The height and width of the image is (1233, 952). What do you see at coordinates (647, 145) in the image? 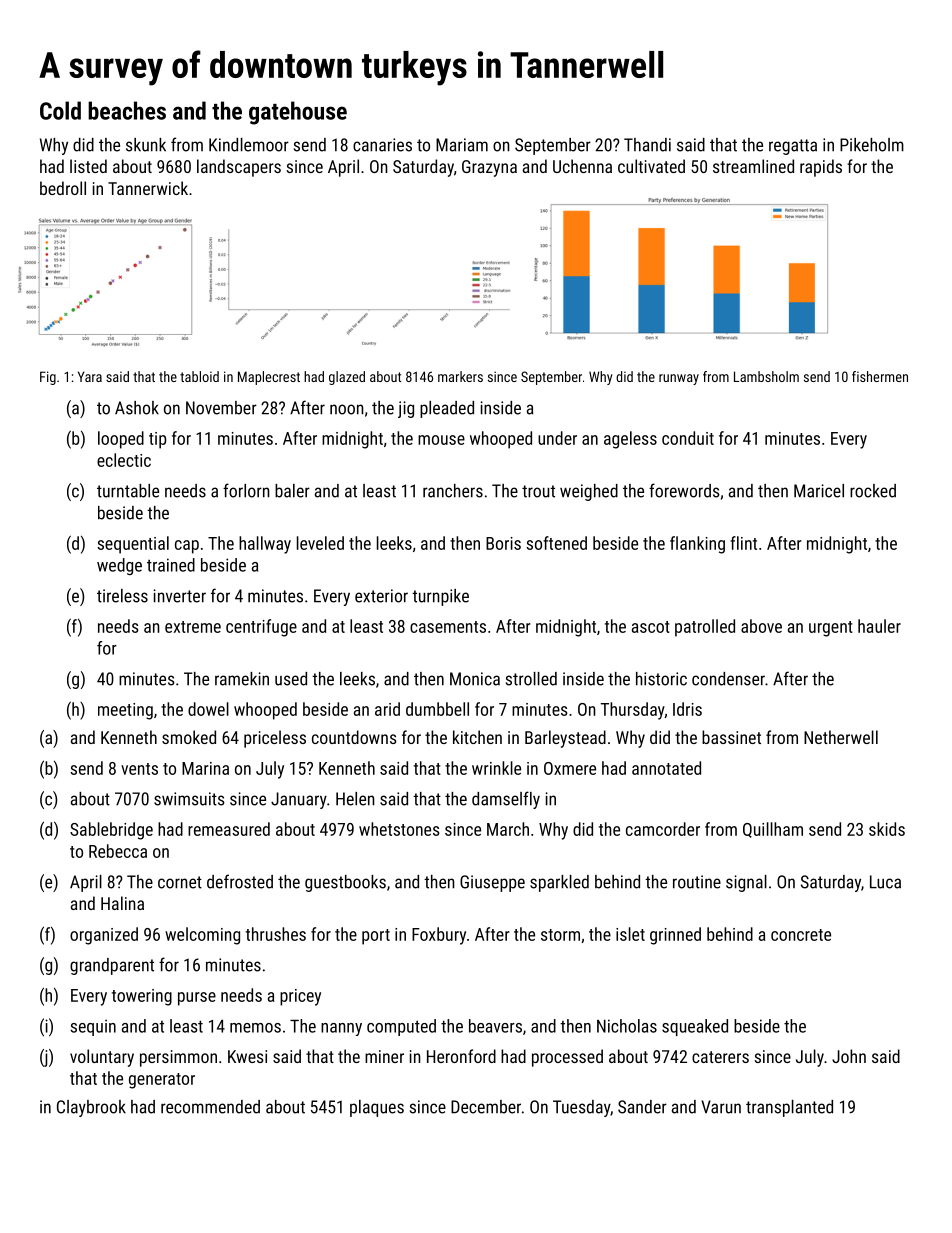
I see `Thandi` at bounding box center [647, 145].
